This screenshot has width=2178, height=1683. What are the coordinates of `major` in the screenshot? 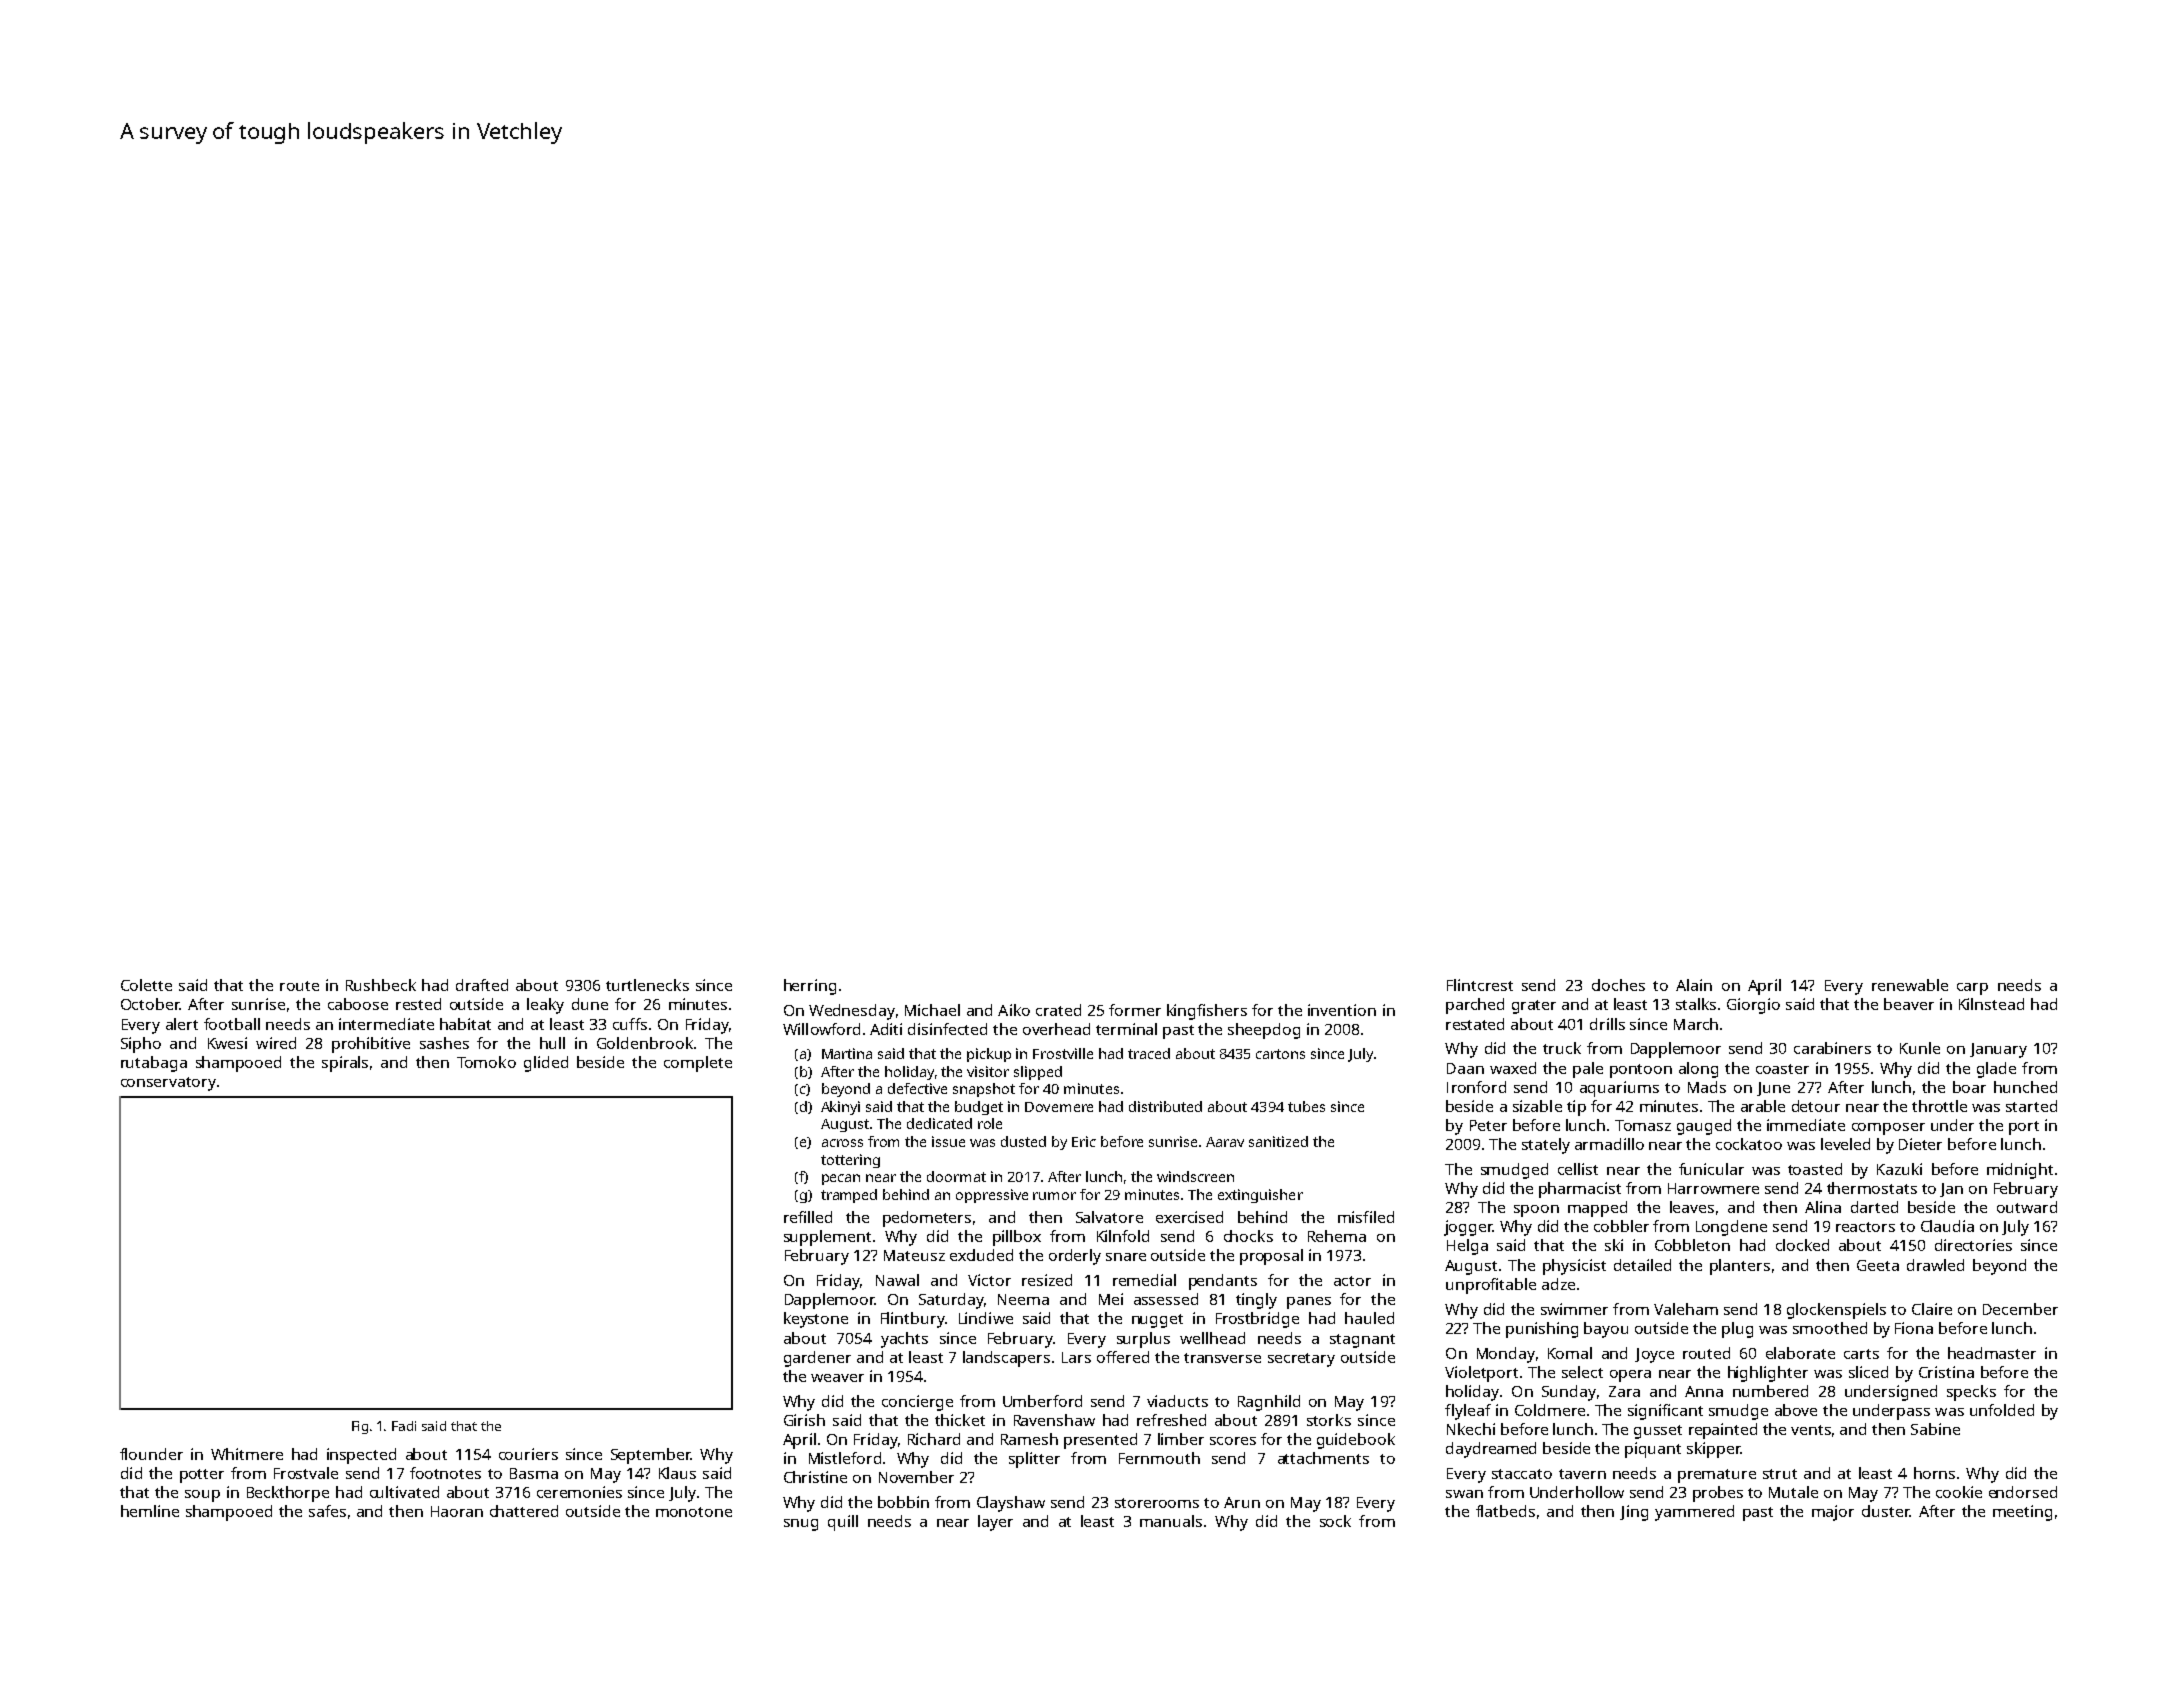 It's located at (1833, 1513).
